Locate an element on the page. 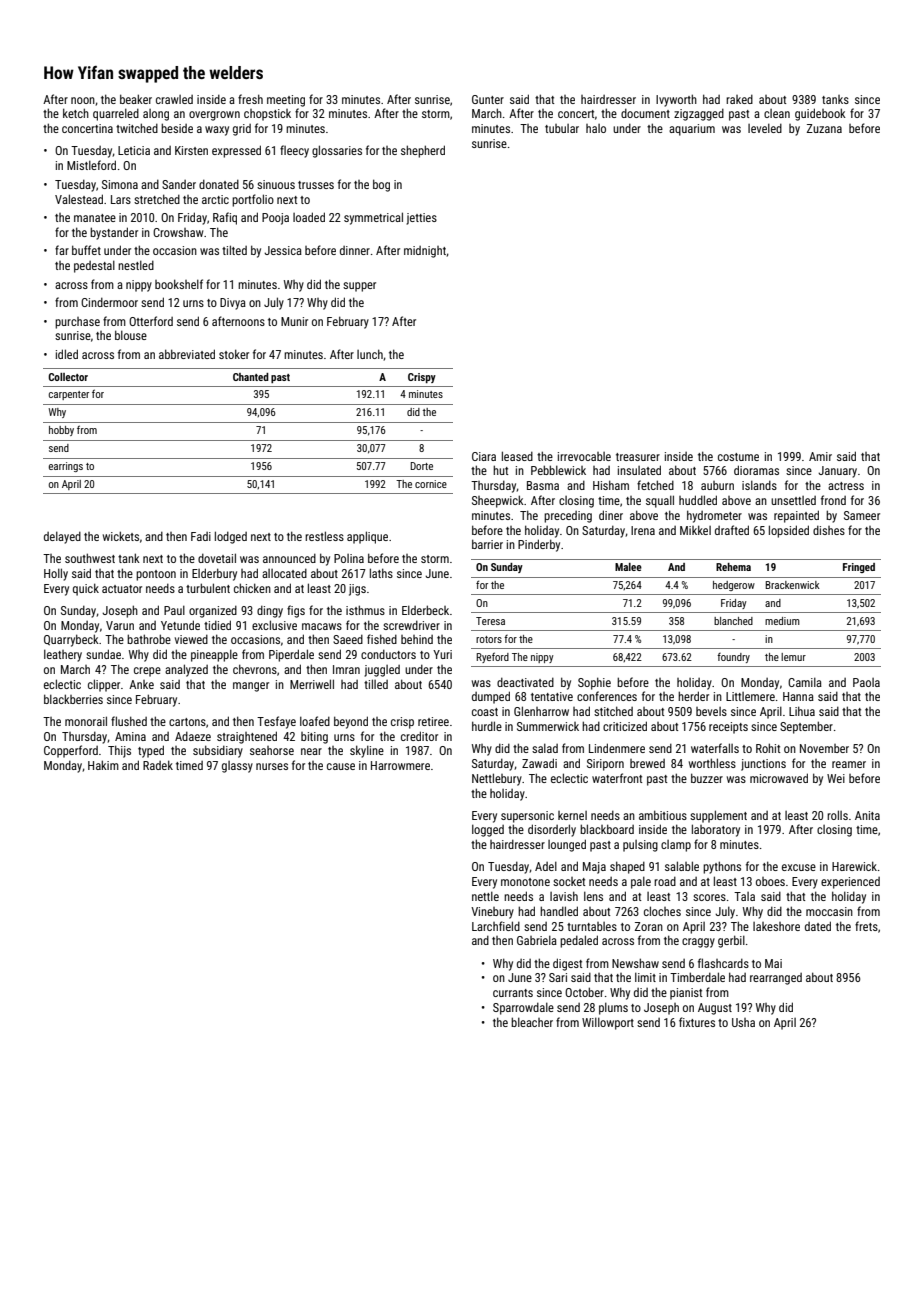 This image has height=1308, width=924. aquarium is located at coordinates (692, 130).
